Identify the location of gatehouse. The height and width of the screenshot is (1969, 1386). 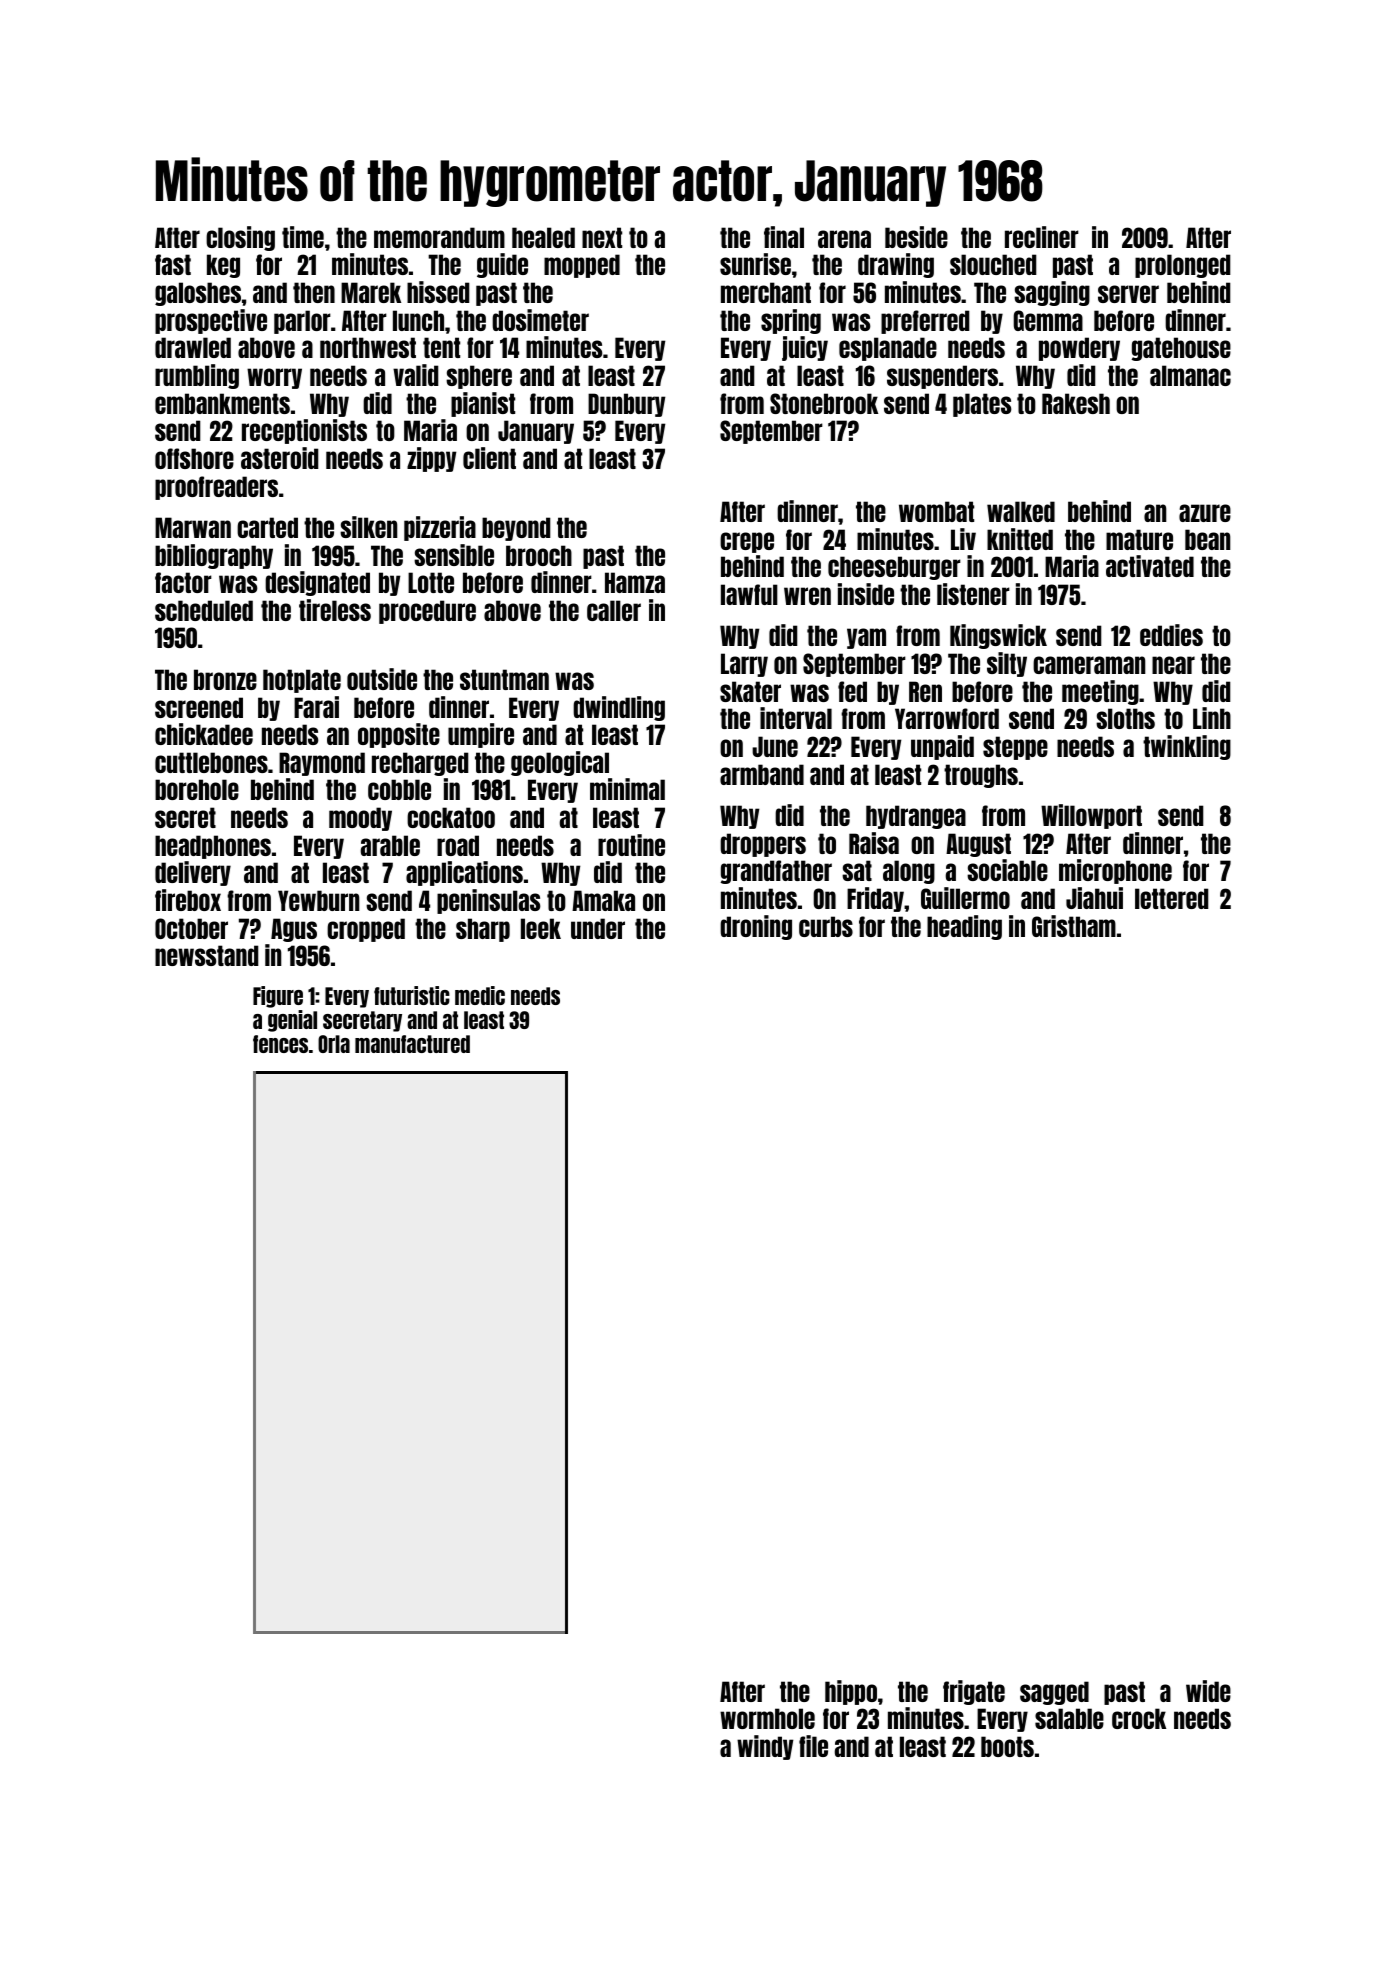
(1181, 349).
